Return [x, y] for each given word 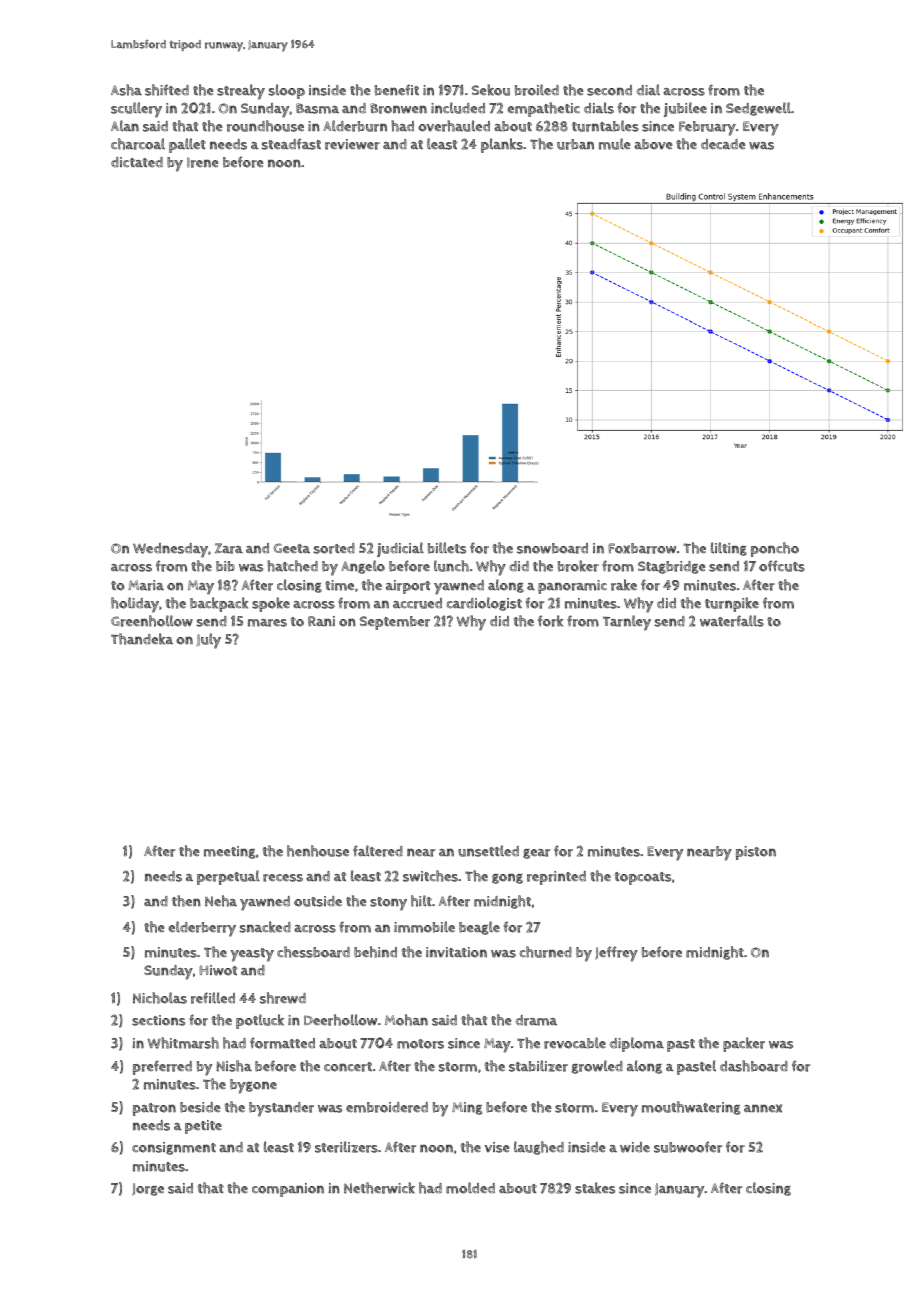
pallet [187, 145]
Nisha [234, 1066]
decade [723, 144]
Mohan [406, 1020]
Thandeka [142, 639]
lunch [451, 566]
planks [502, 145]
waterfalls [732, 621]
